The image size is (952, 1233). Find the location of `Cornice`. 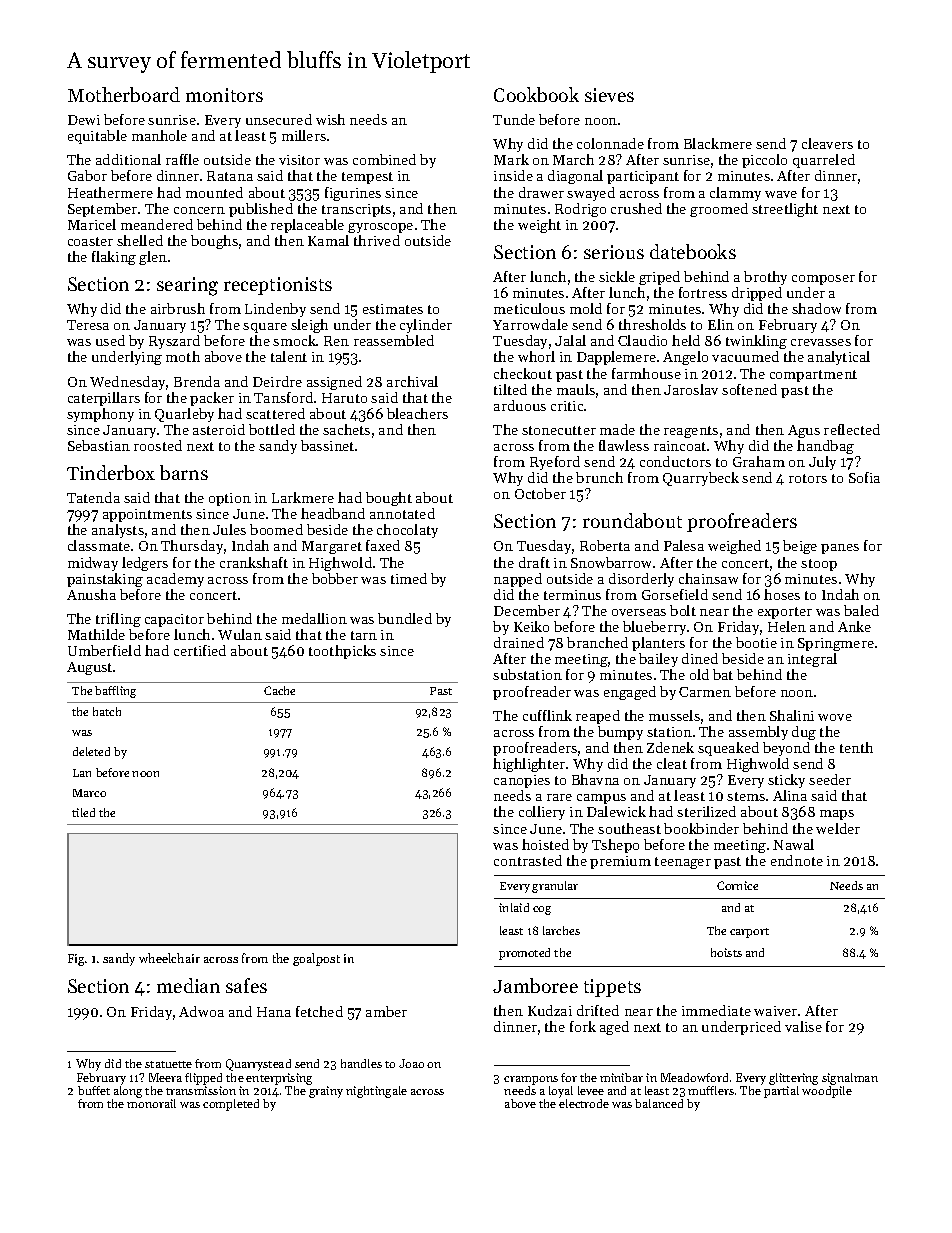

Cornice is located at coordinates (737, 885).
